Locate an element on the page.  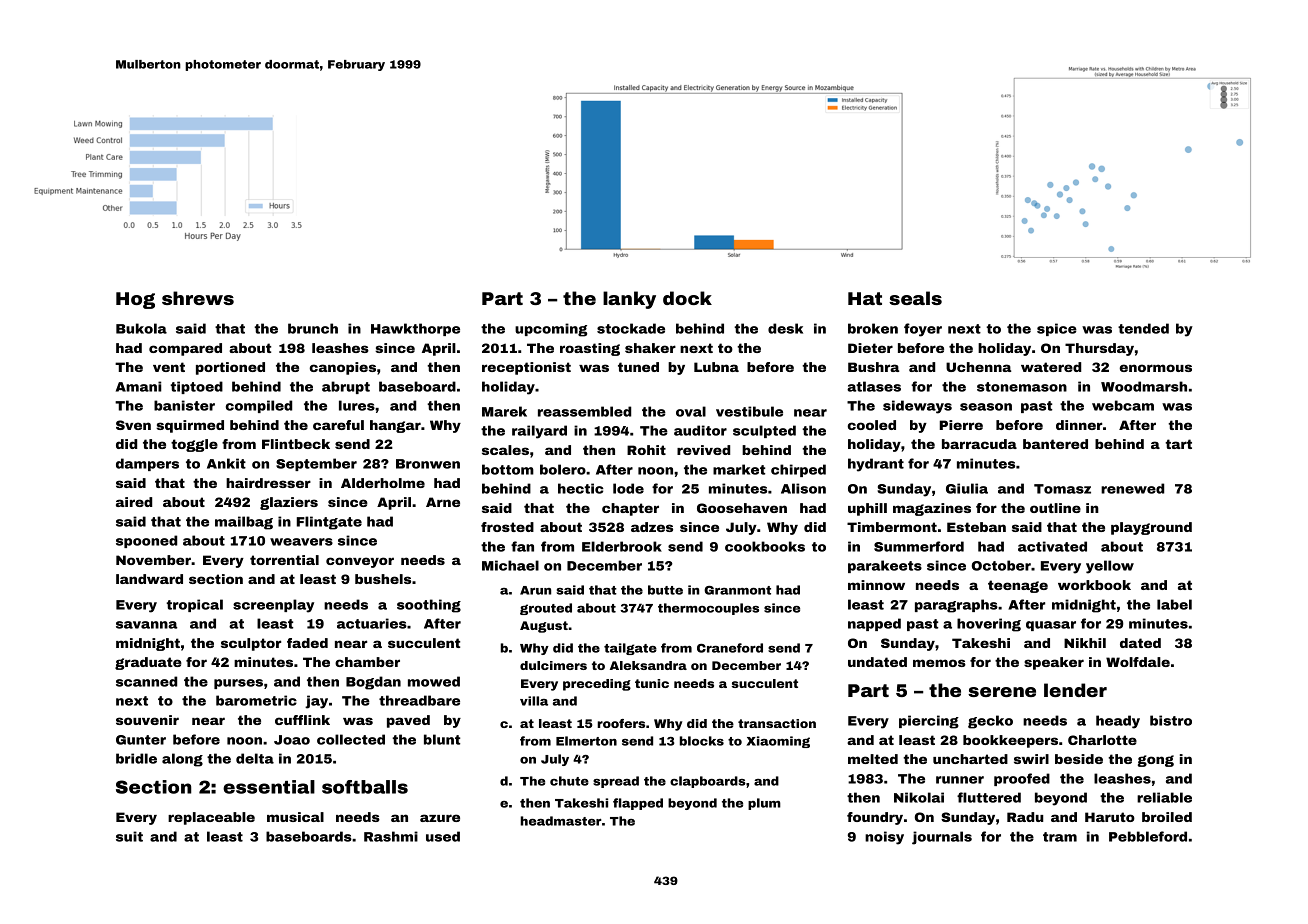
bistro is located at coordinates (1171, 720).
